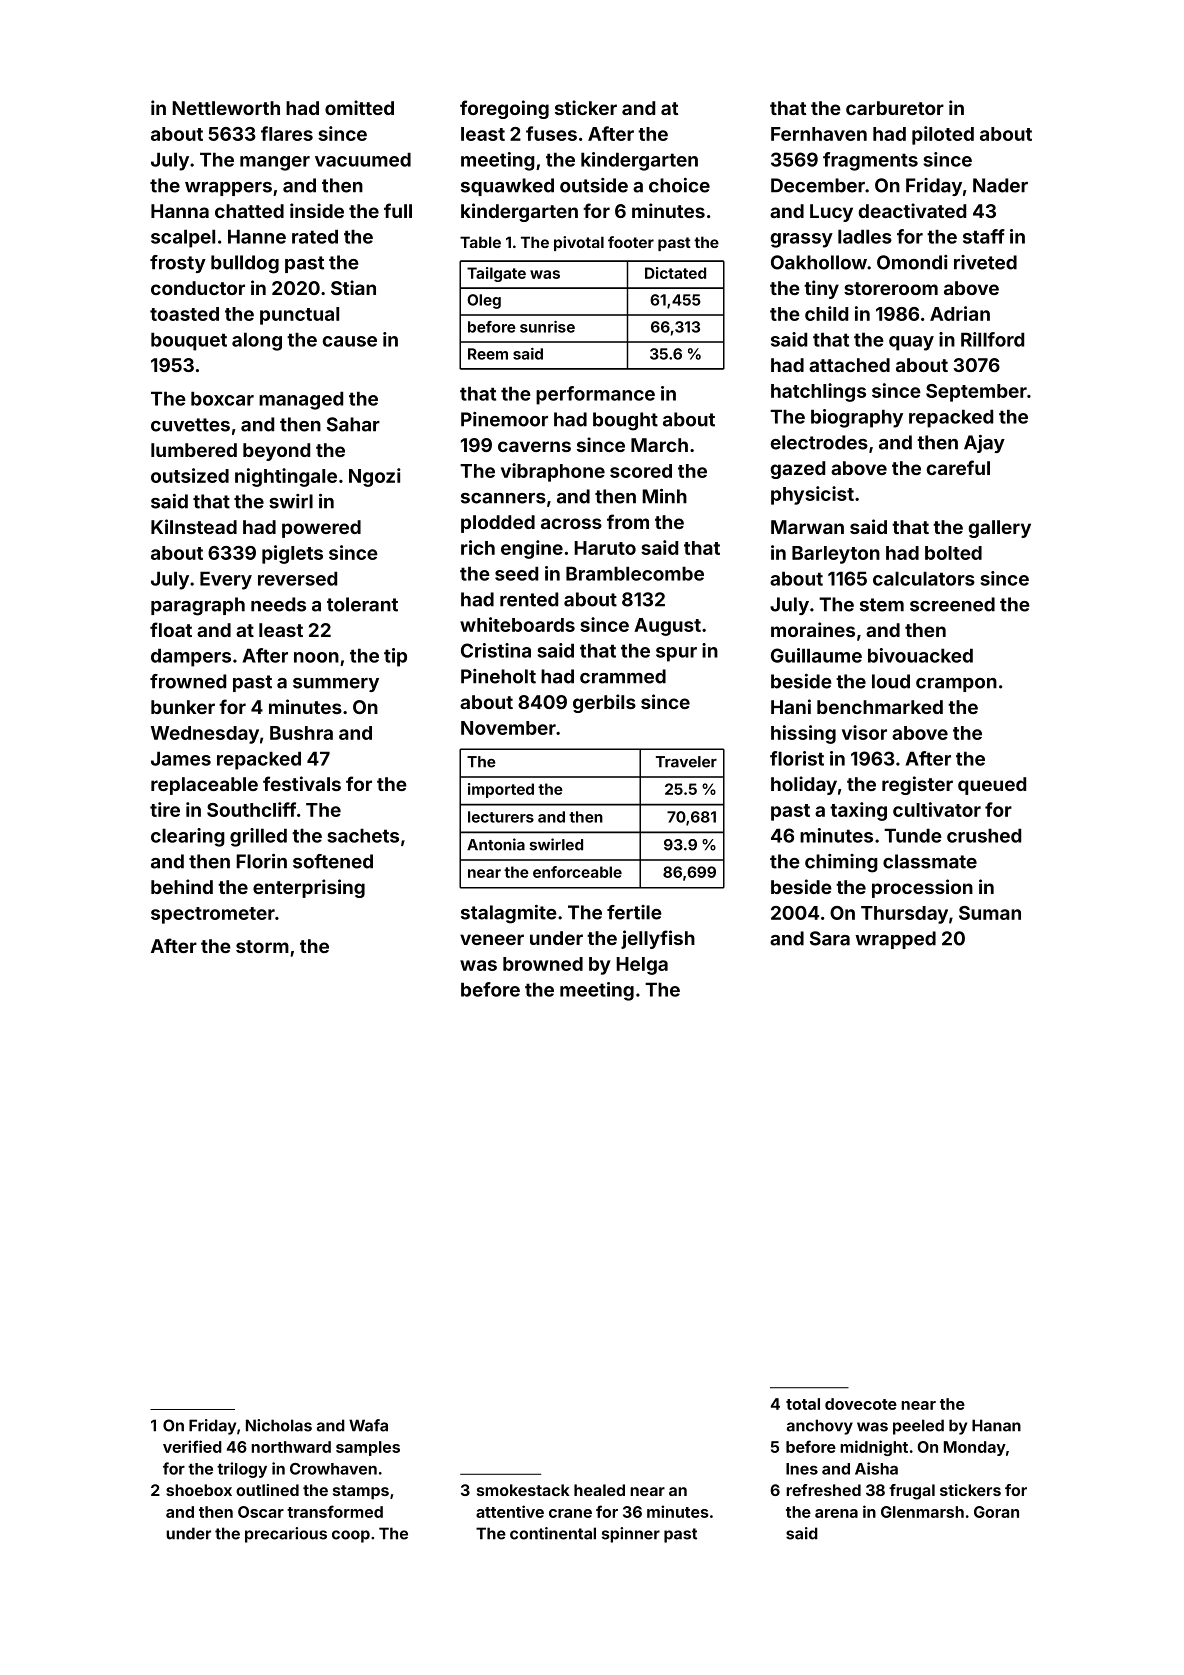  I want to click on choice, so click(679, 185).
